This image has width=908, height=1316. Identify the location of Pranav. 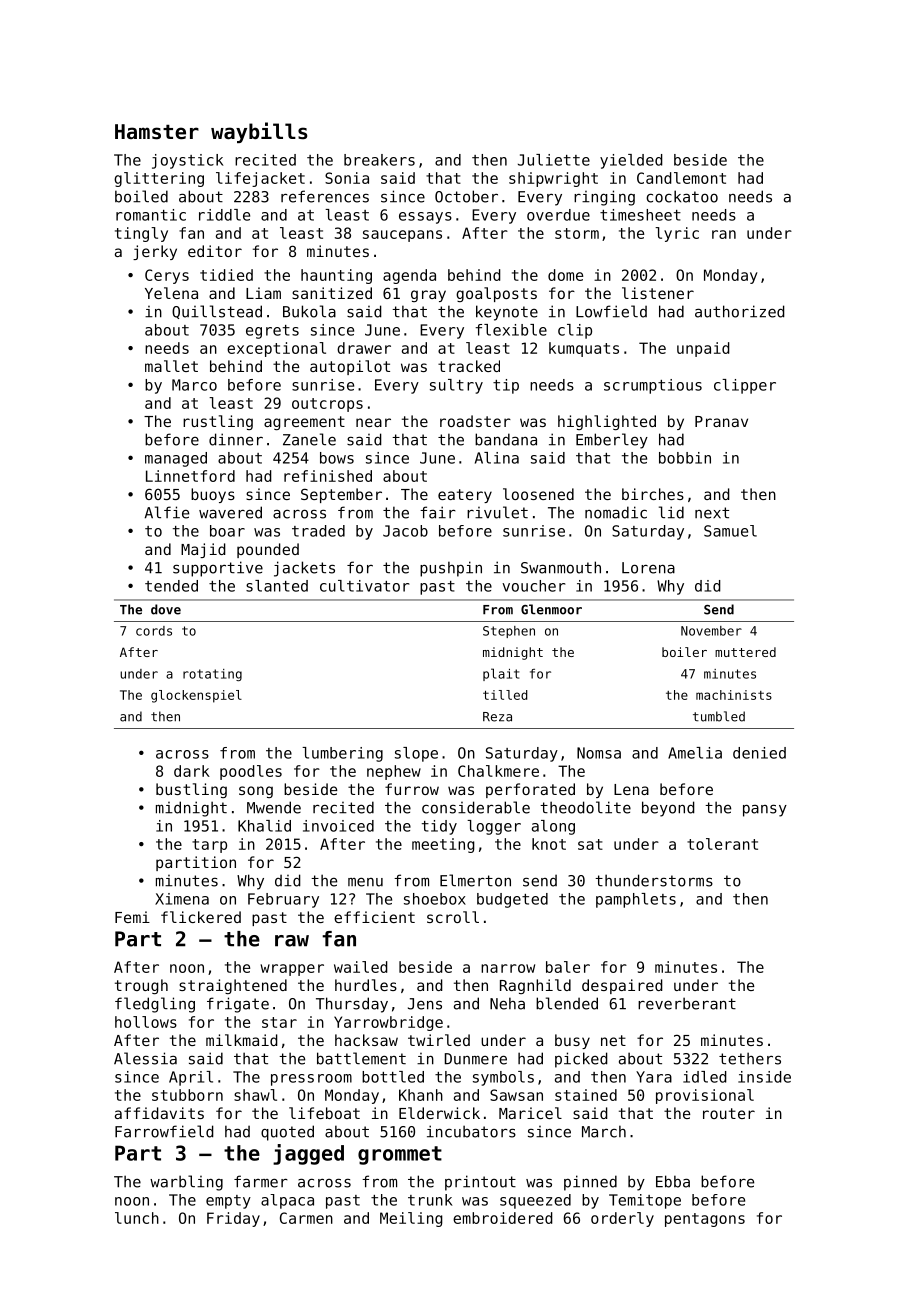
(721, 421).
